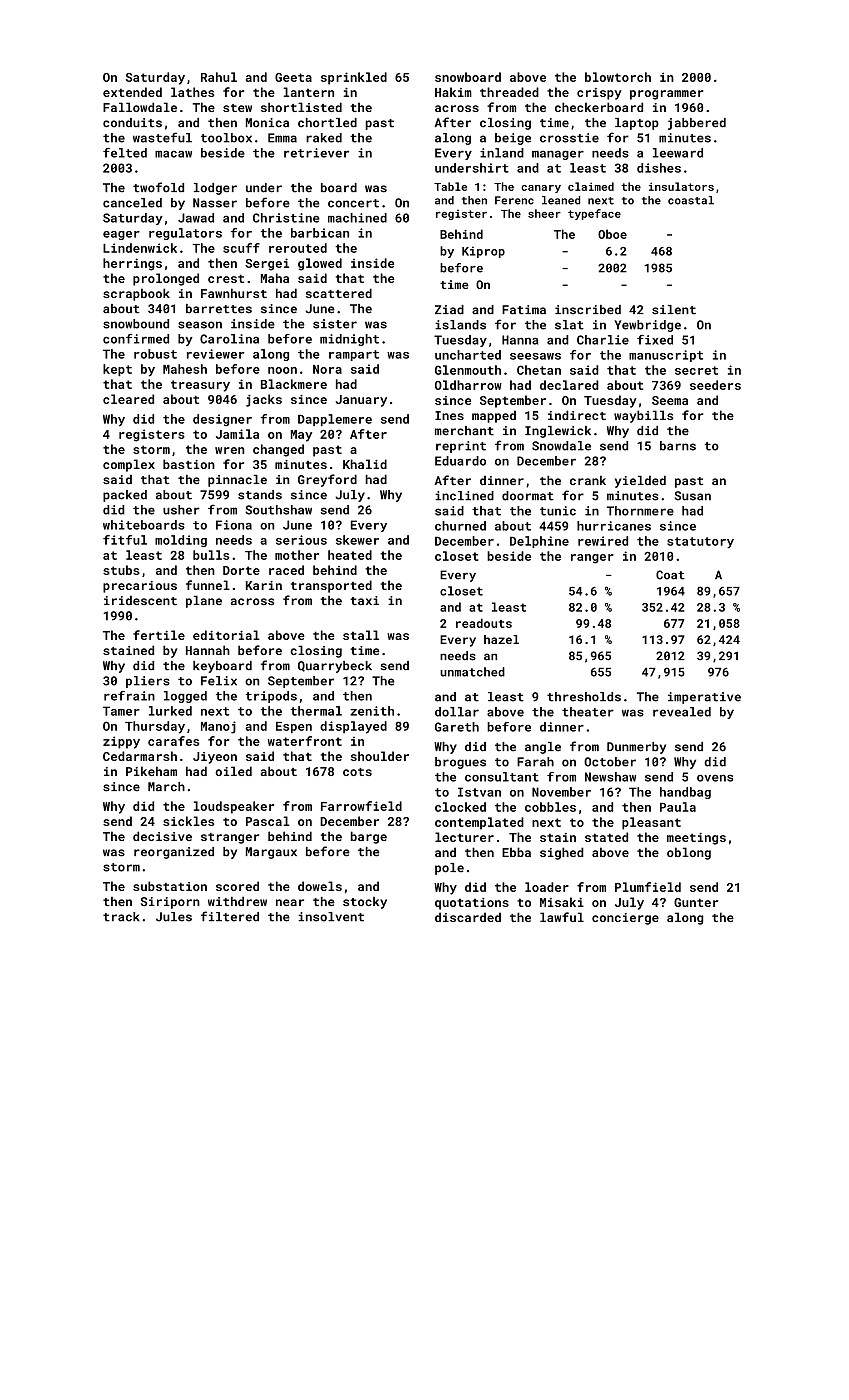 The width and height of the page is (849, 1400). What do you see at coordinates (678, 446) in the page?
I see `barns` at bounding box center [678, 446].
